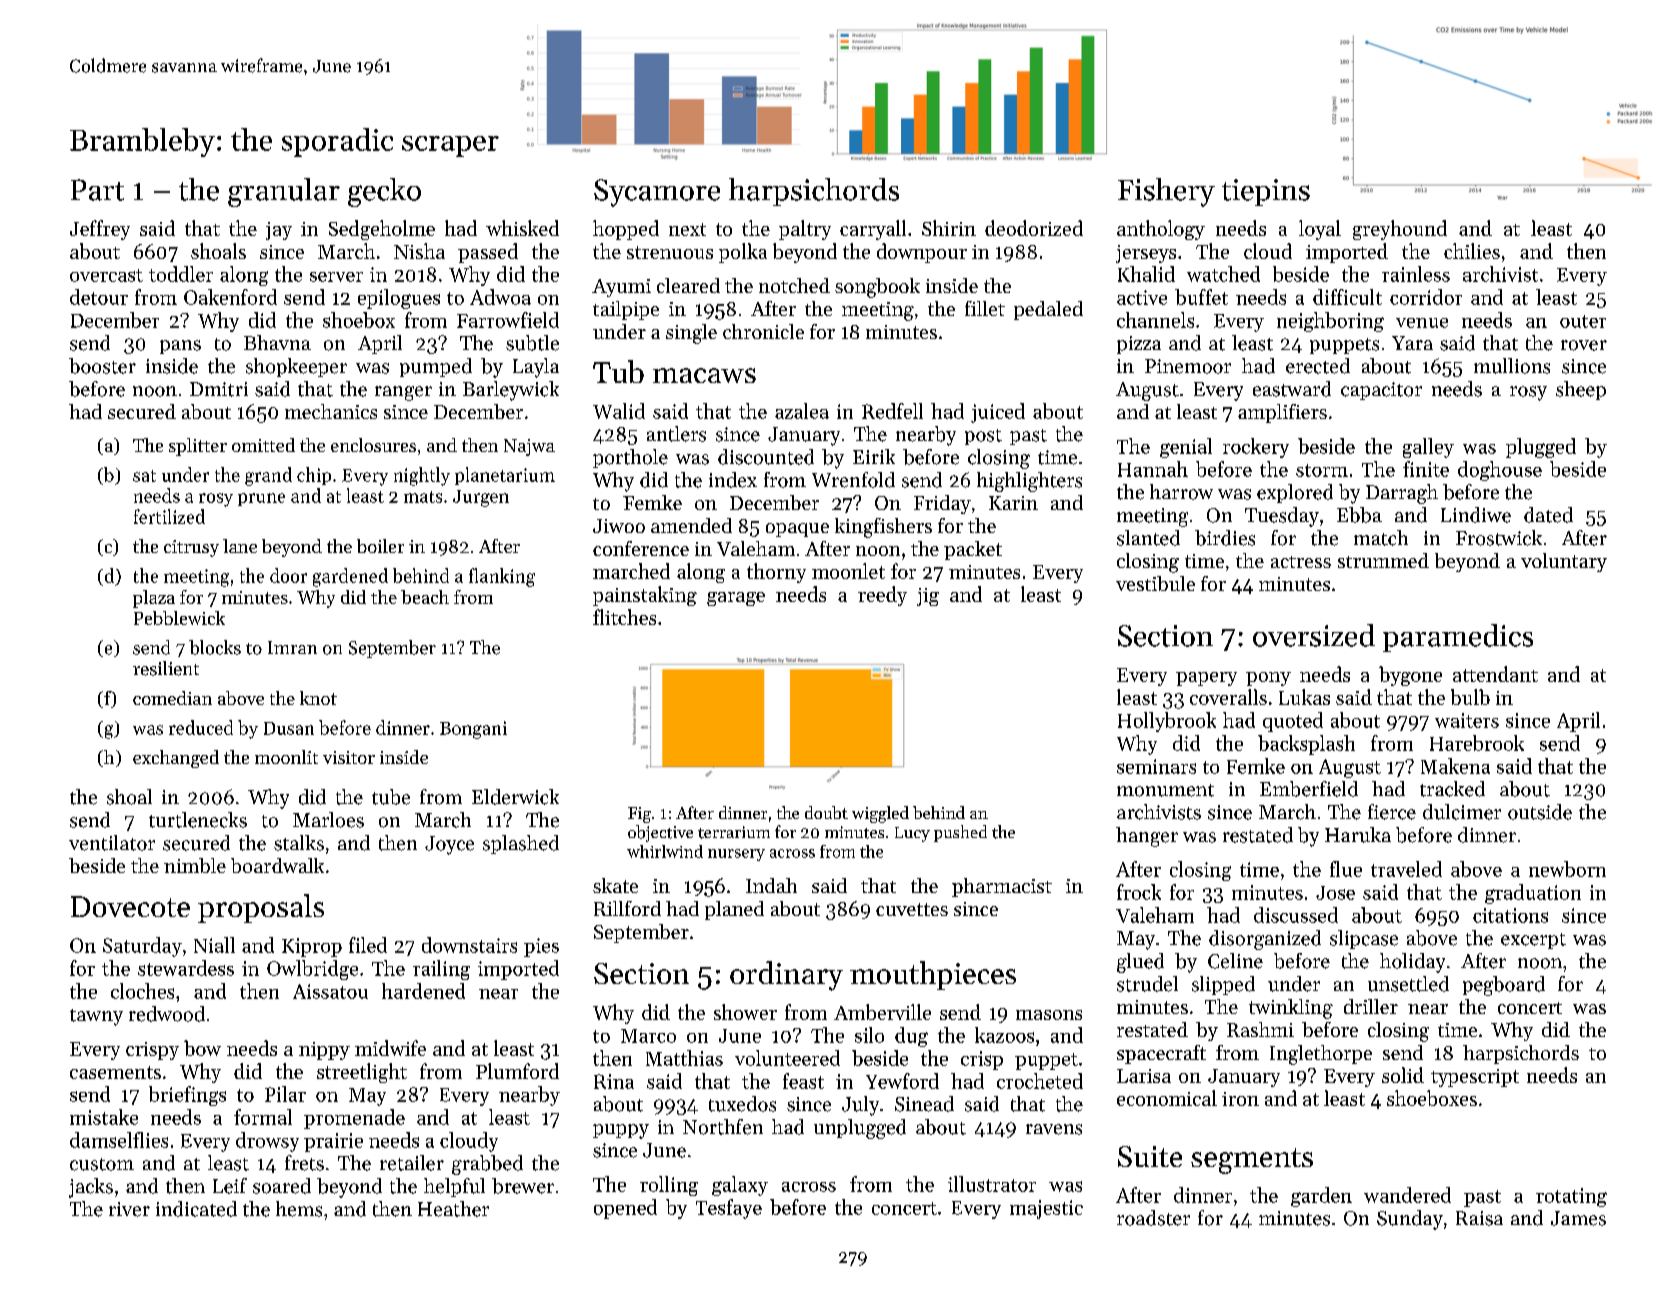 The image size is (1676, 1295). I want to click on Matthias, so click(684, 1058).
